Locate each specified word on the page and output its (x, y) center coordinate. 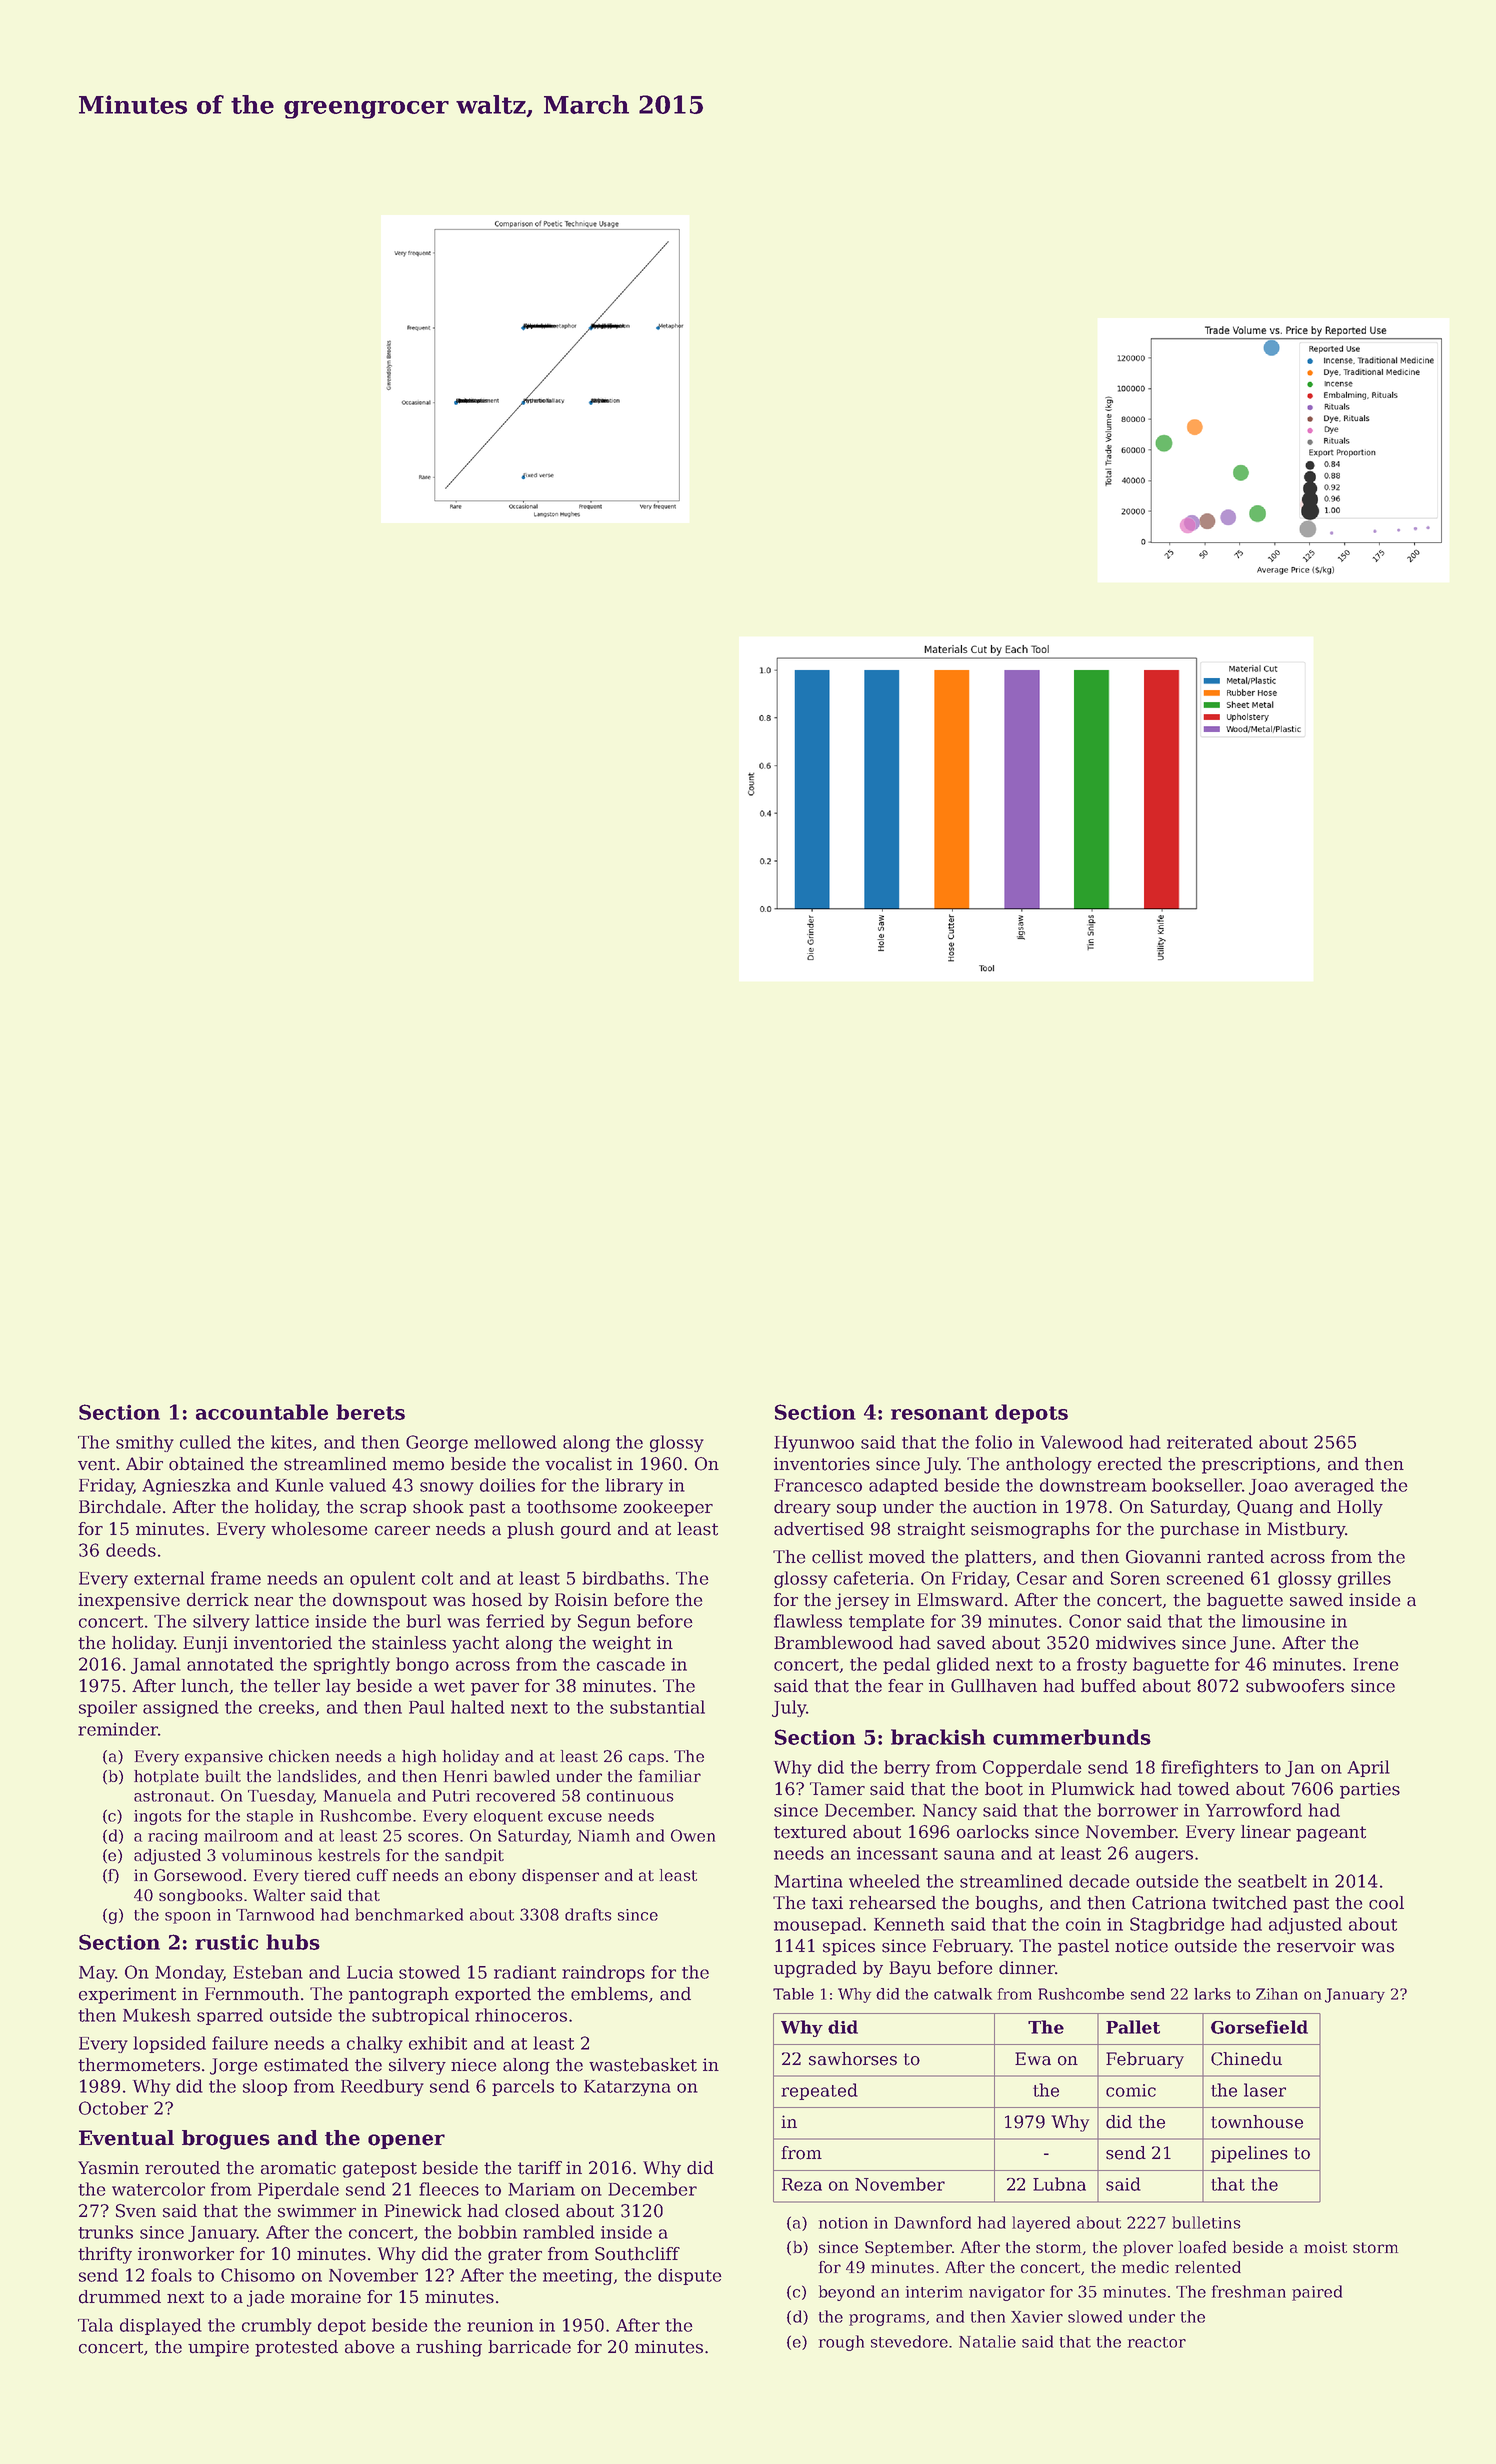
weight (621, 1644)
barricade (529, 2347)
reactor (1157, 2342)
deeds (131, 1550)
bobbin (487, 2232)
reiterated (1210, 1442)
